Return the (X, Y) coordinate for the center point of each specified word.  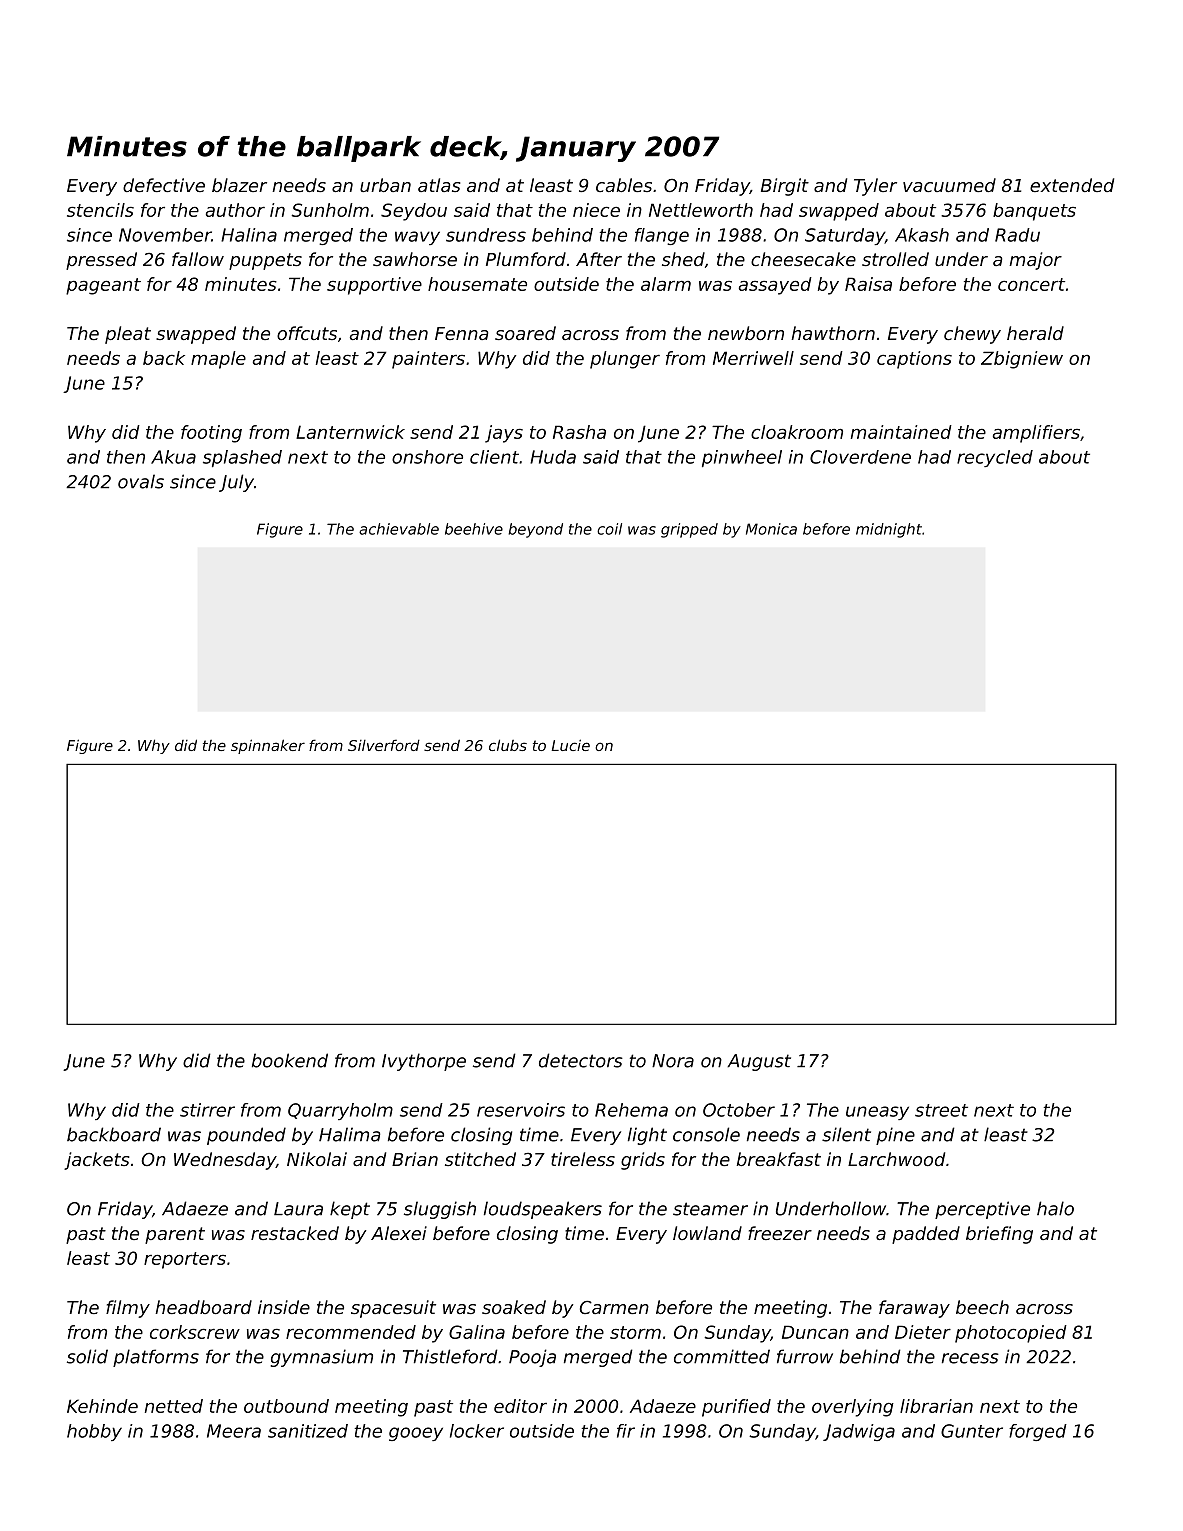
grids (643, 1161)
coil (609, 529)
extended (1072, 185)
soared (525, 333)
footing (211, 434)
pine (895, 1136)
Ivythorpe (424, 1062)
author (235, 210)
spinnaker (268, 746)
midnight (889, 530)
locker (477, 1431)
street (941, 1110)
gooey (416, 1434)
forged (1038, 1432)
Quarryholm (340, 1111)
